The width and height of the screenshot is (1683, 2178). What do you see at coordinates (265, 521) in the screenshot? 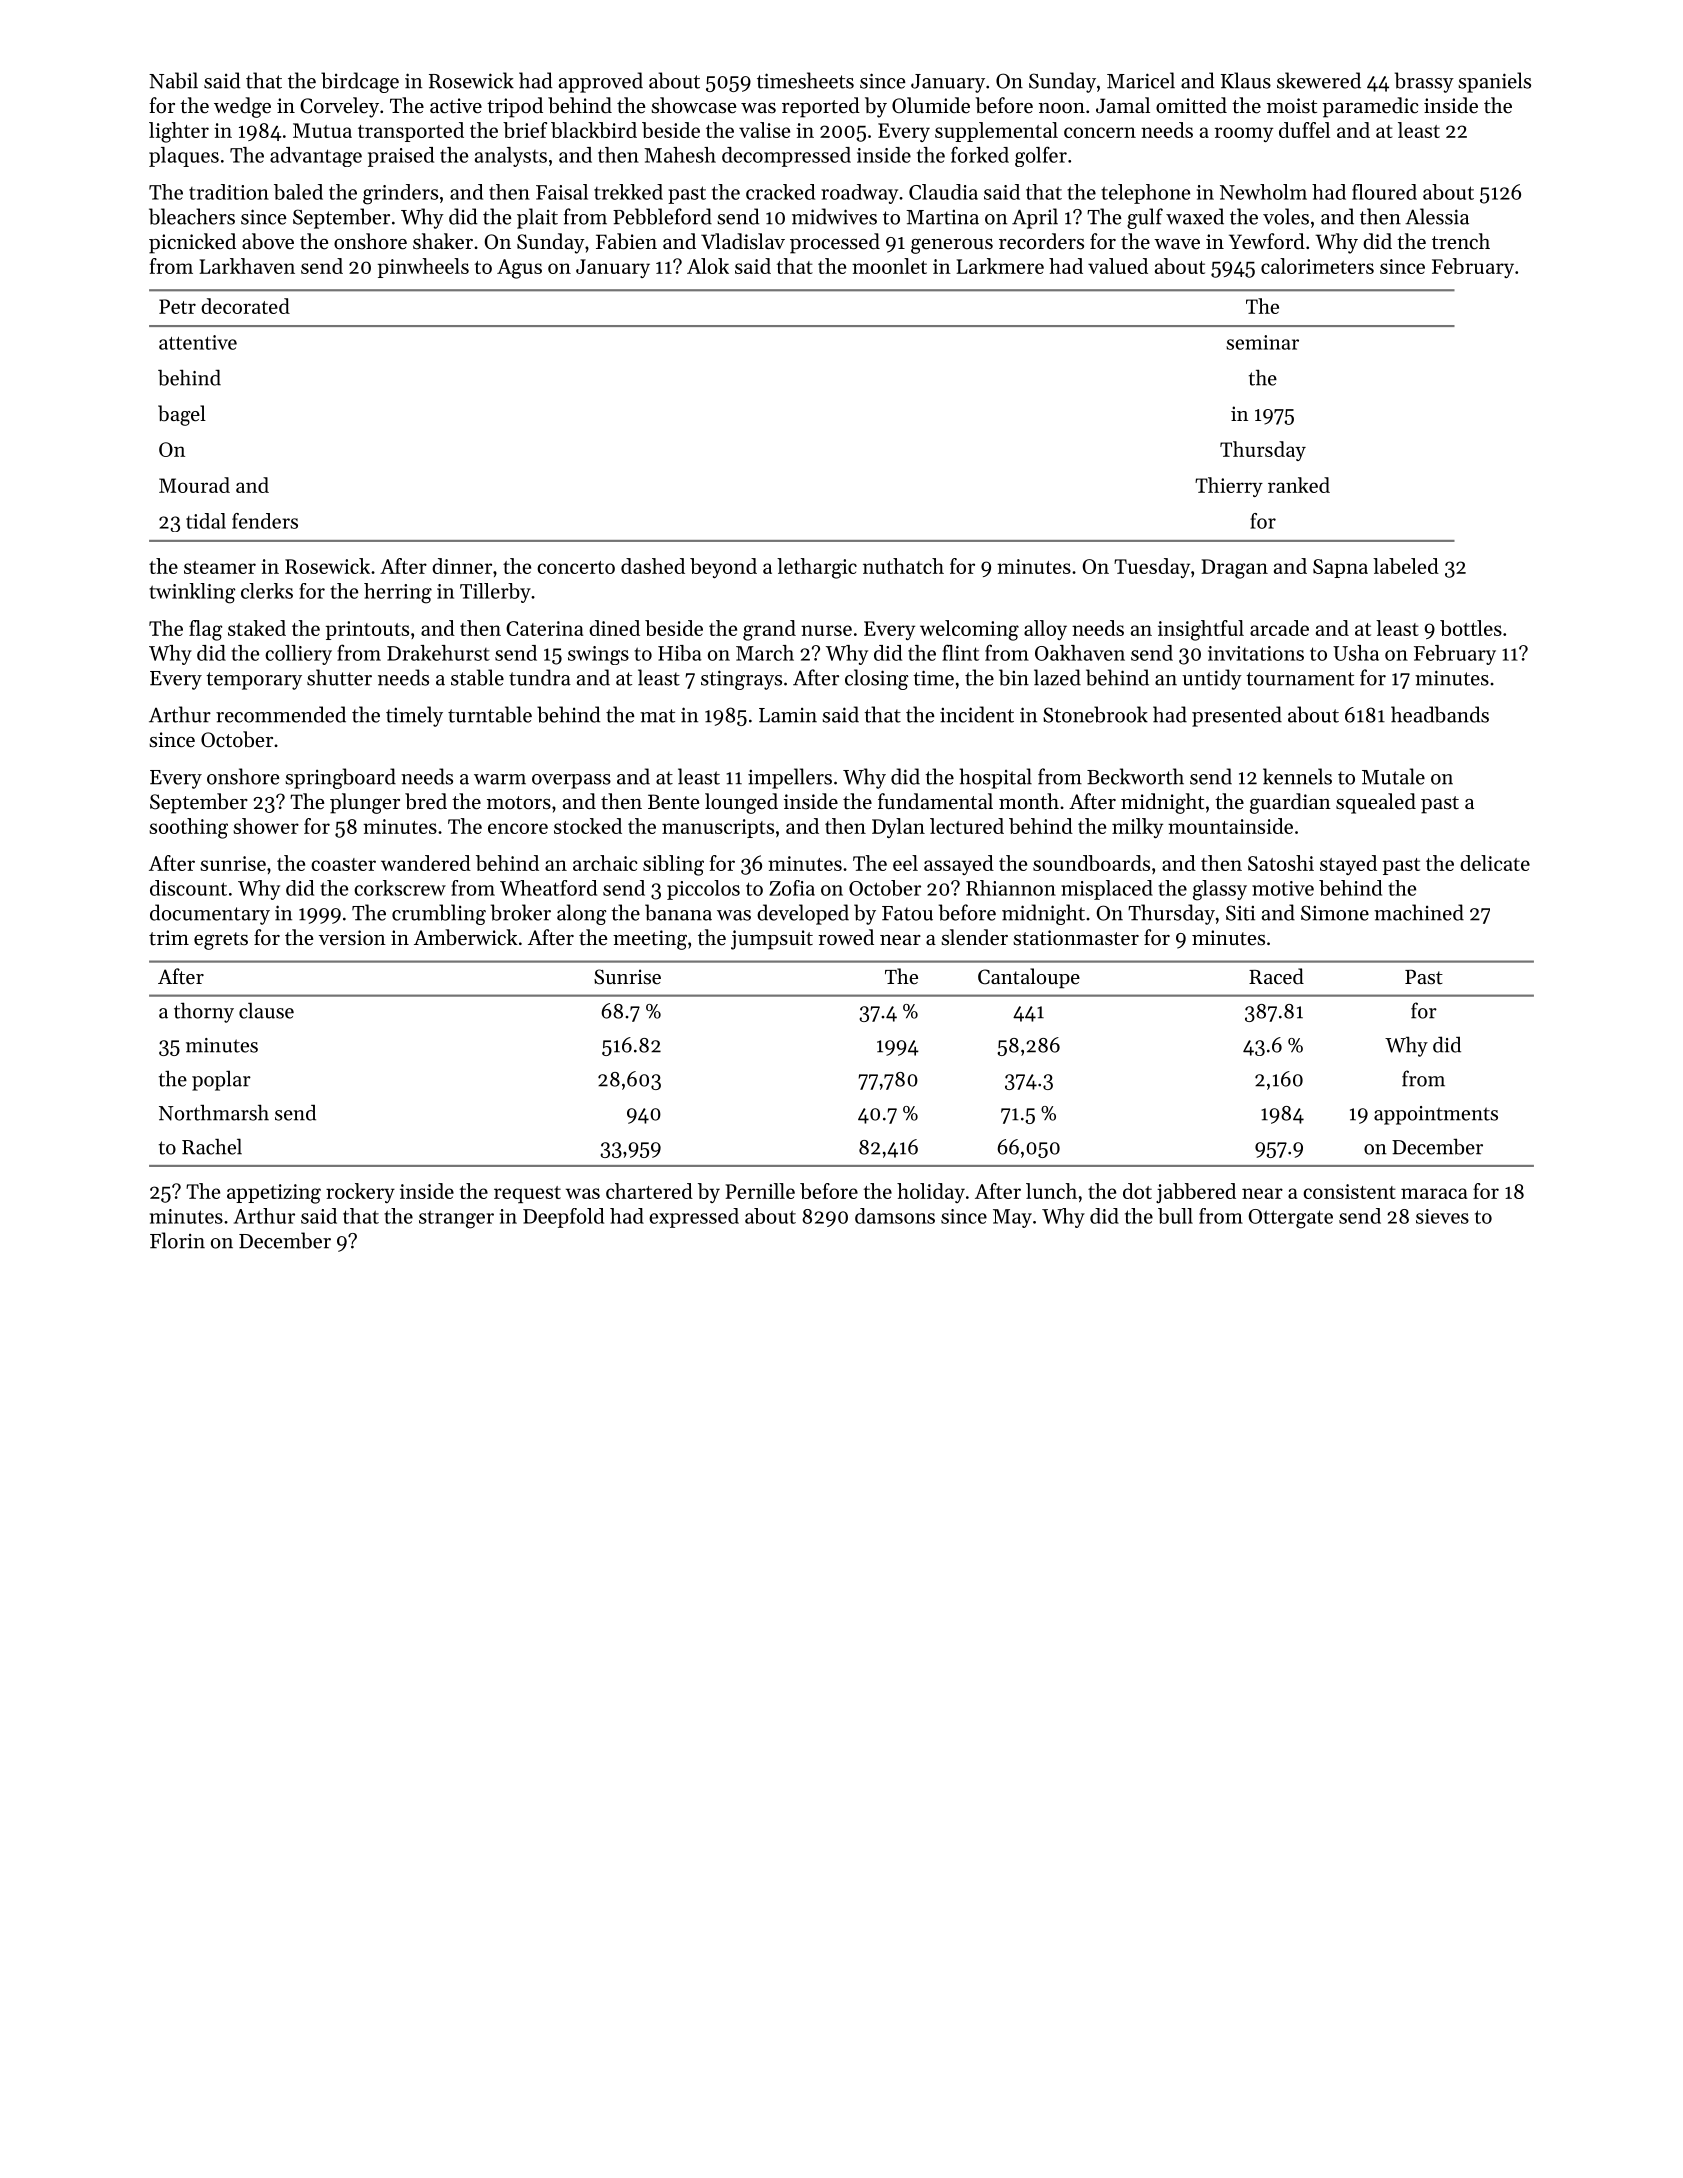
I see `fenders` at bounding box center [265, 521].
